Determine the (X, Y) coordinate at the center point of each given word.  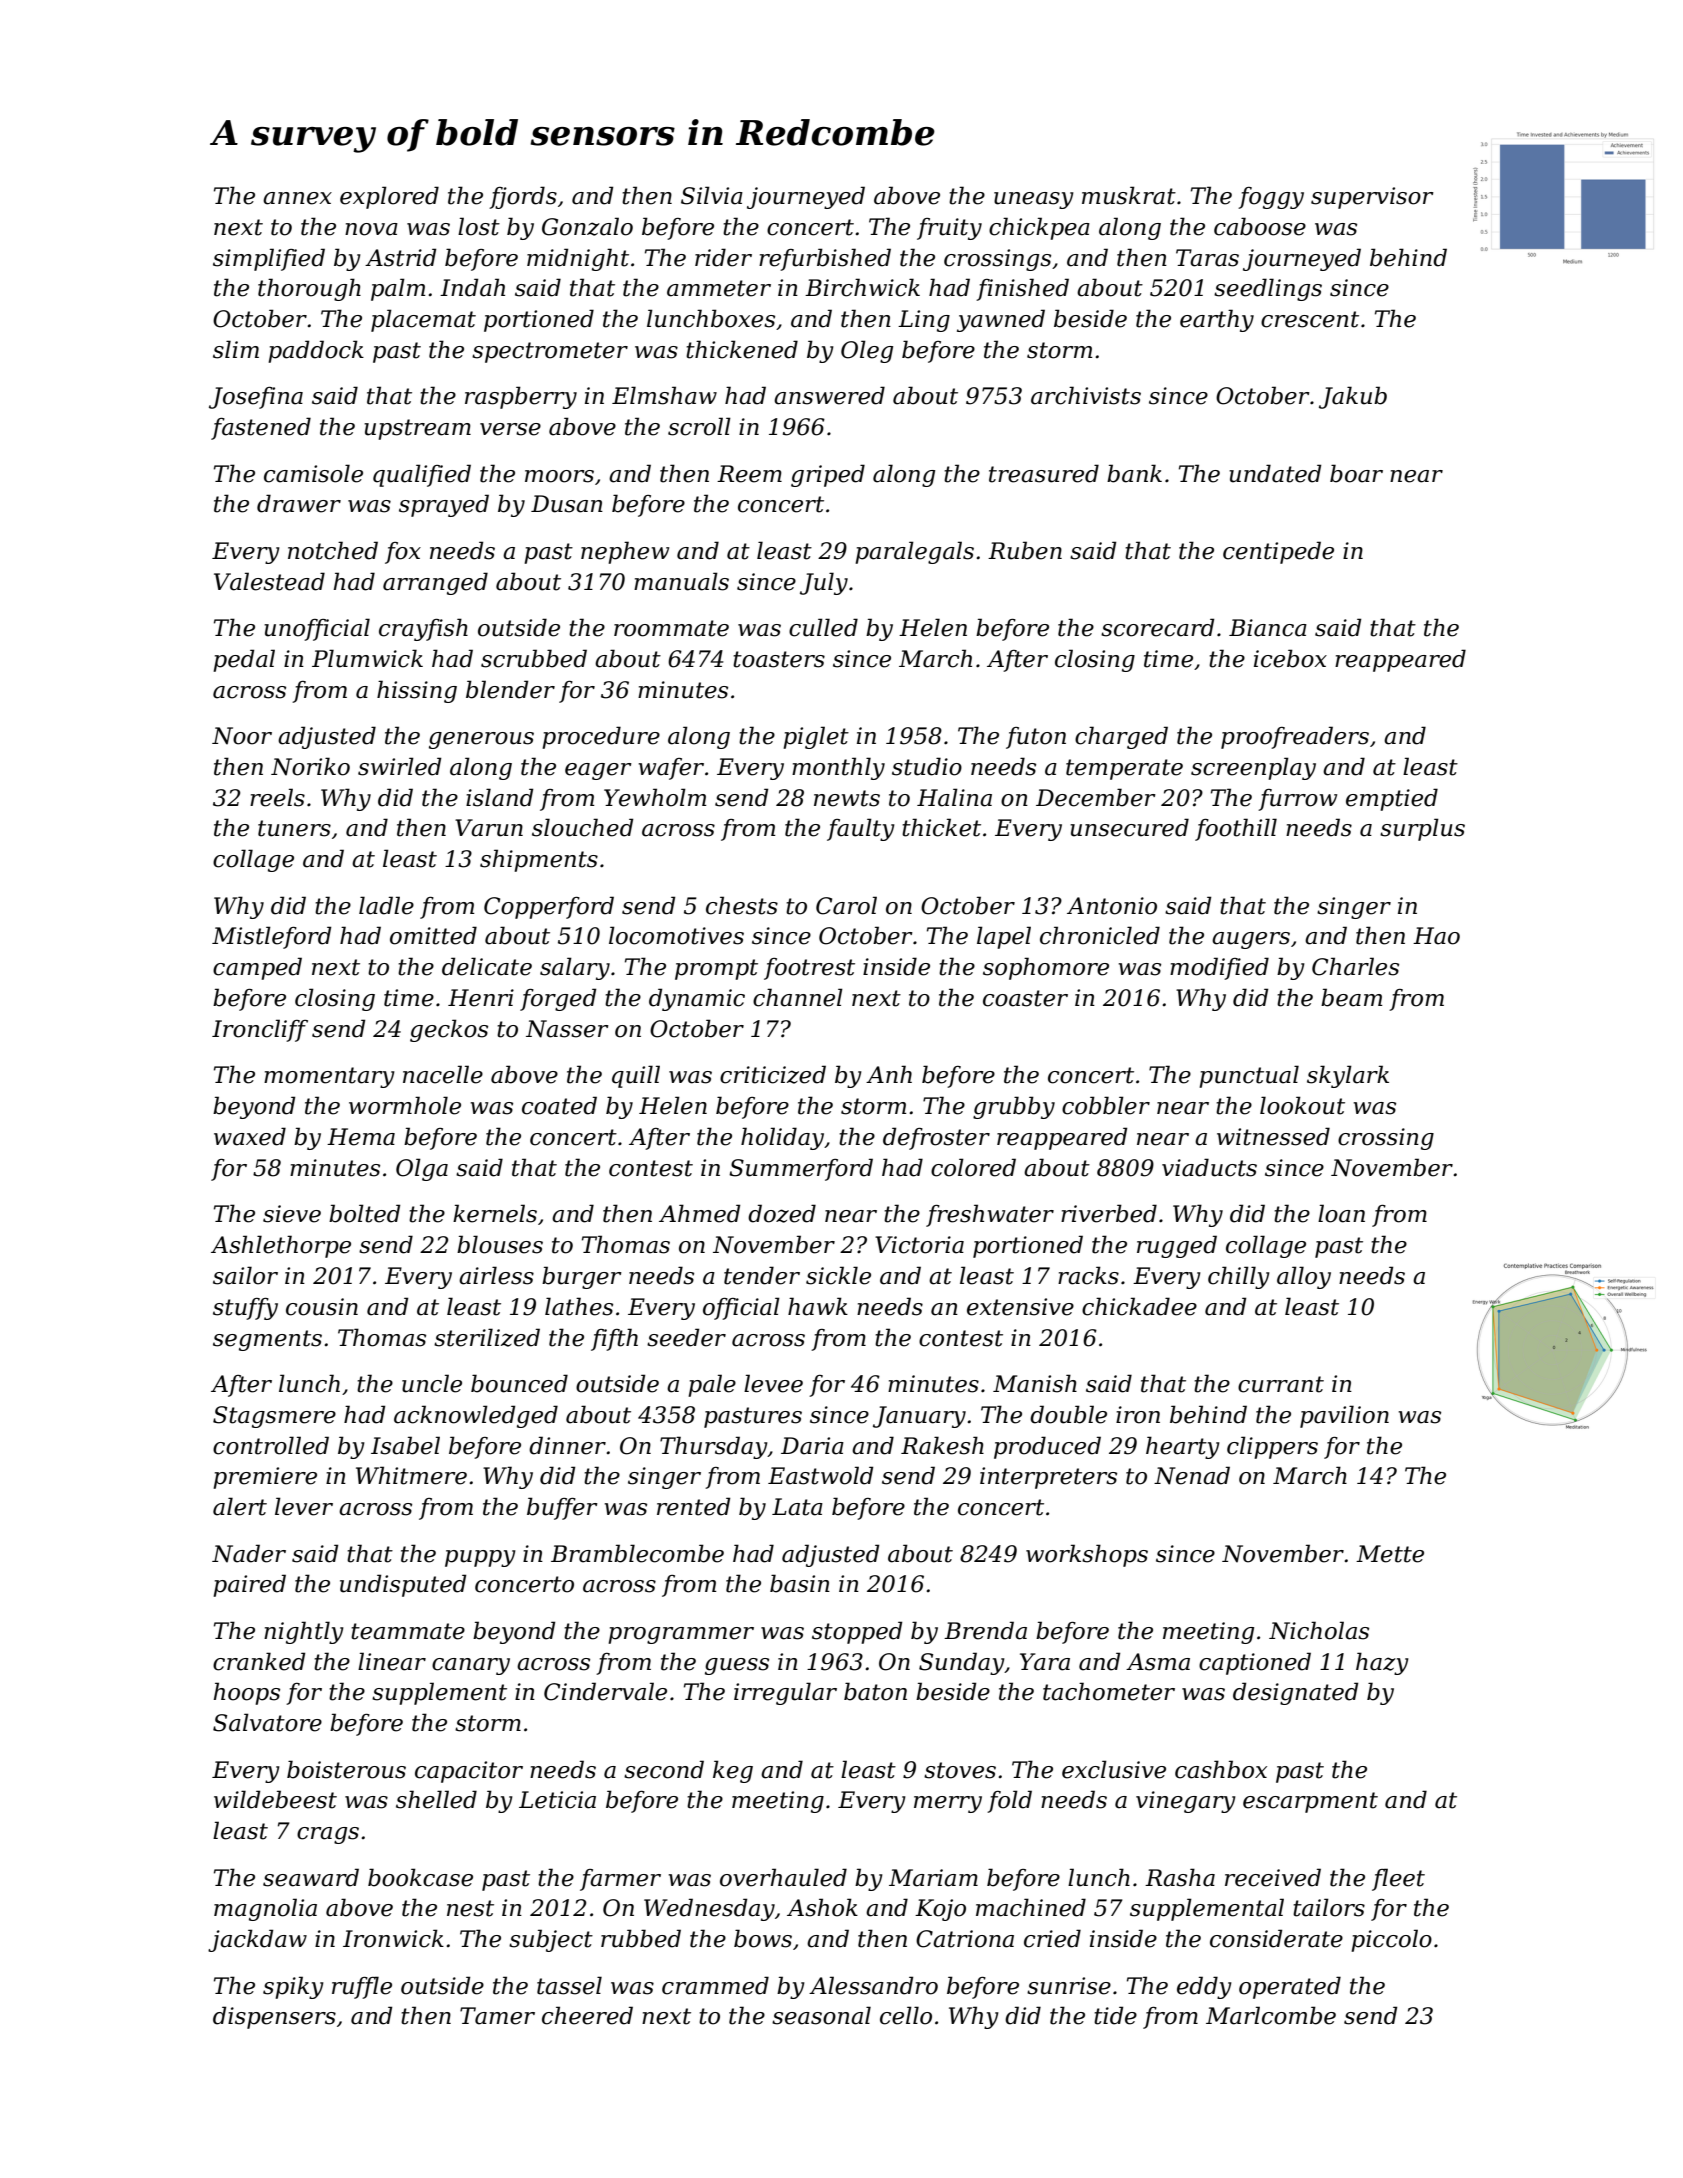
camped (257, 968)
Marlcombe (1271, 2015)
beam (1351, 997)
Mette (1390, 1554)
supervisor (1372, 198)
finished (1022, 289)
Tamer (497, 2016)
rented (693, 1506)
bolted (364, 1213)
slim (236, 349)
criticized (773, 1074)
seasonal (821, 2015)
